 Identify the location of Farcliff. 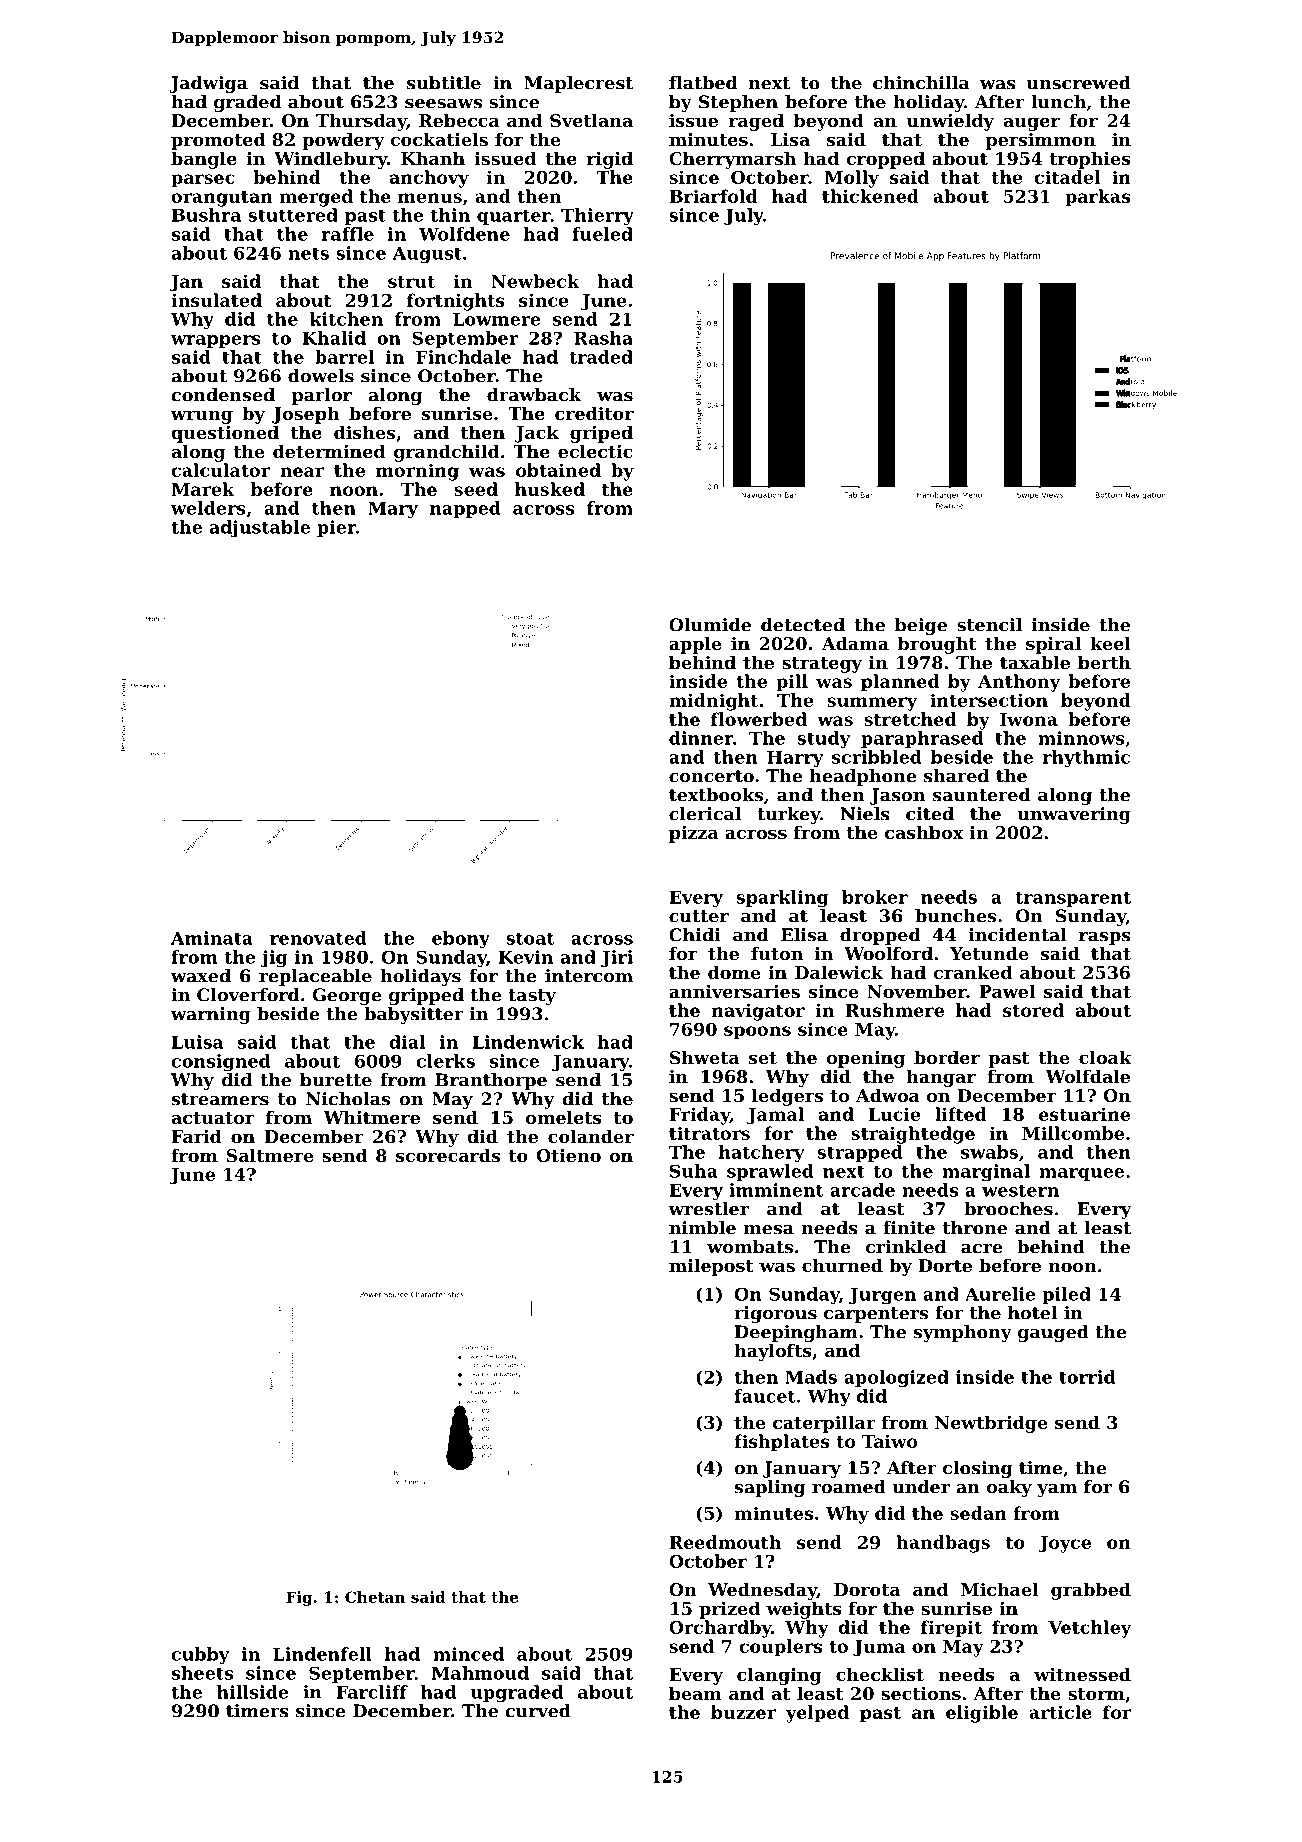
(372, 1692).
